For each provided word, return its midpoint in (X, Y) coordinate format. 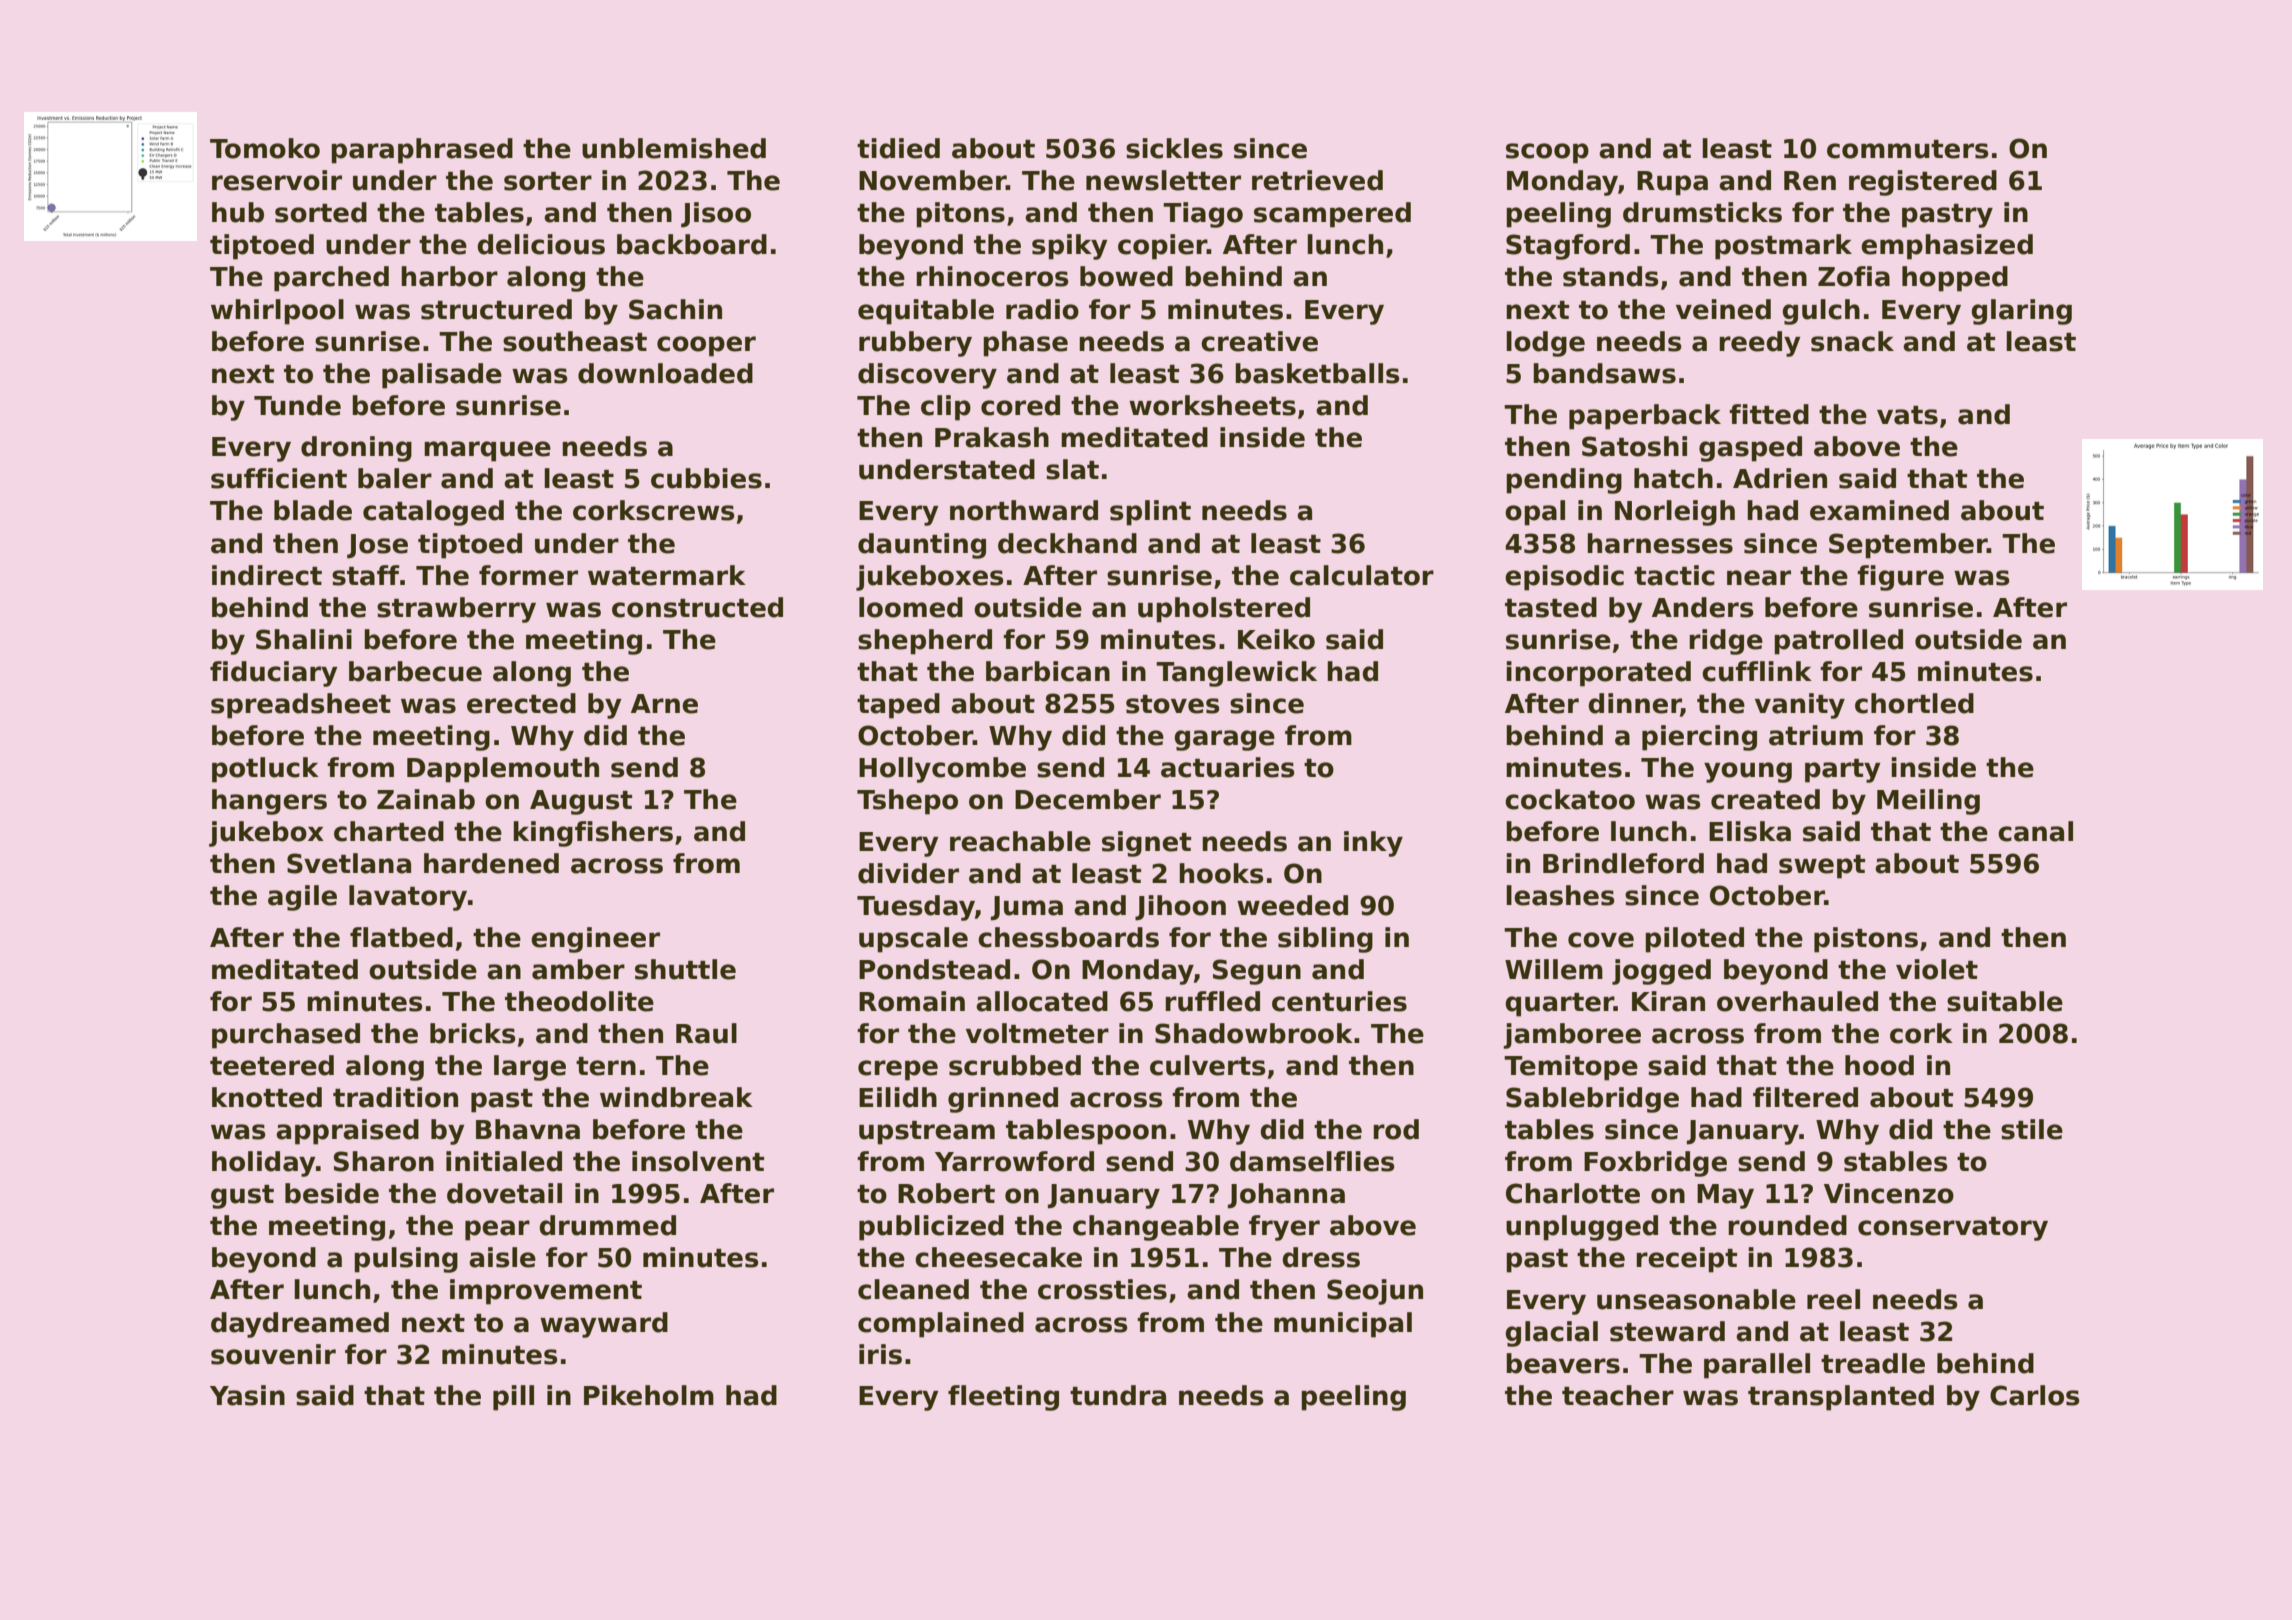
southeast (575, 341)
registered (1923, 183)
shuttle (685, 969)
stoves (1173, 704)
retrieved (1317, 180)
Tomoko (265, 148)
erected (521, 703)
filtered (1805, 1097)
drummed (607, 1225)
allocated (1042, 1001)
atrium (1816, 735)
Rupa (1672, 183)
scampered (1332, 215)
